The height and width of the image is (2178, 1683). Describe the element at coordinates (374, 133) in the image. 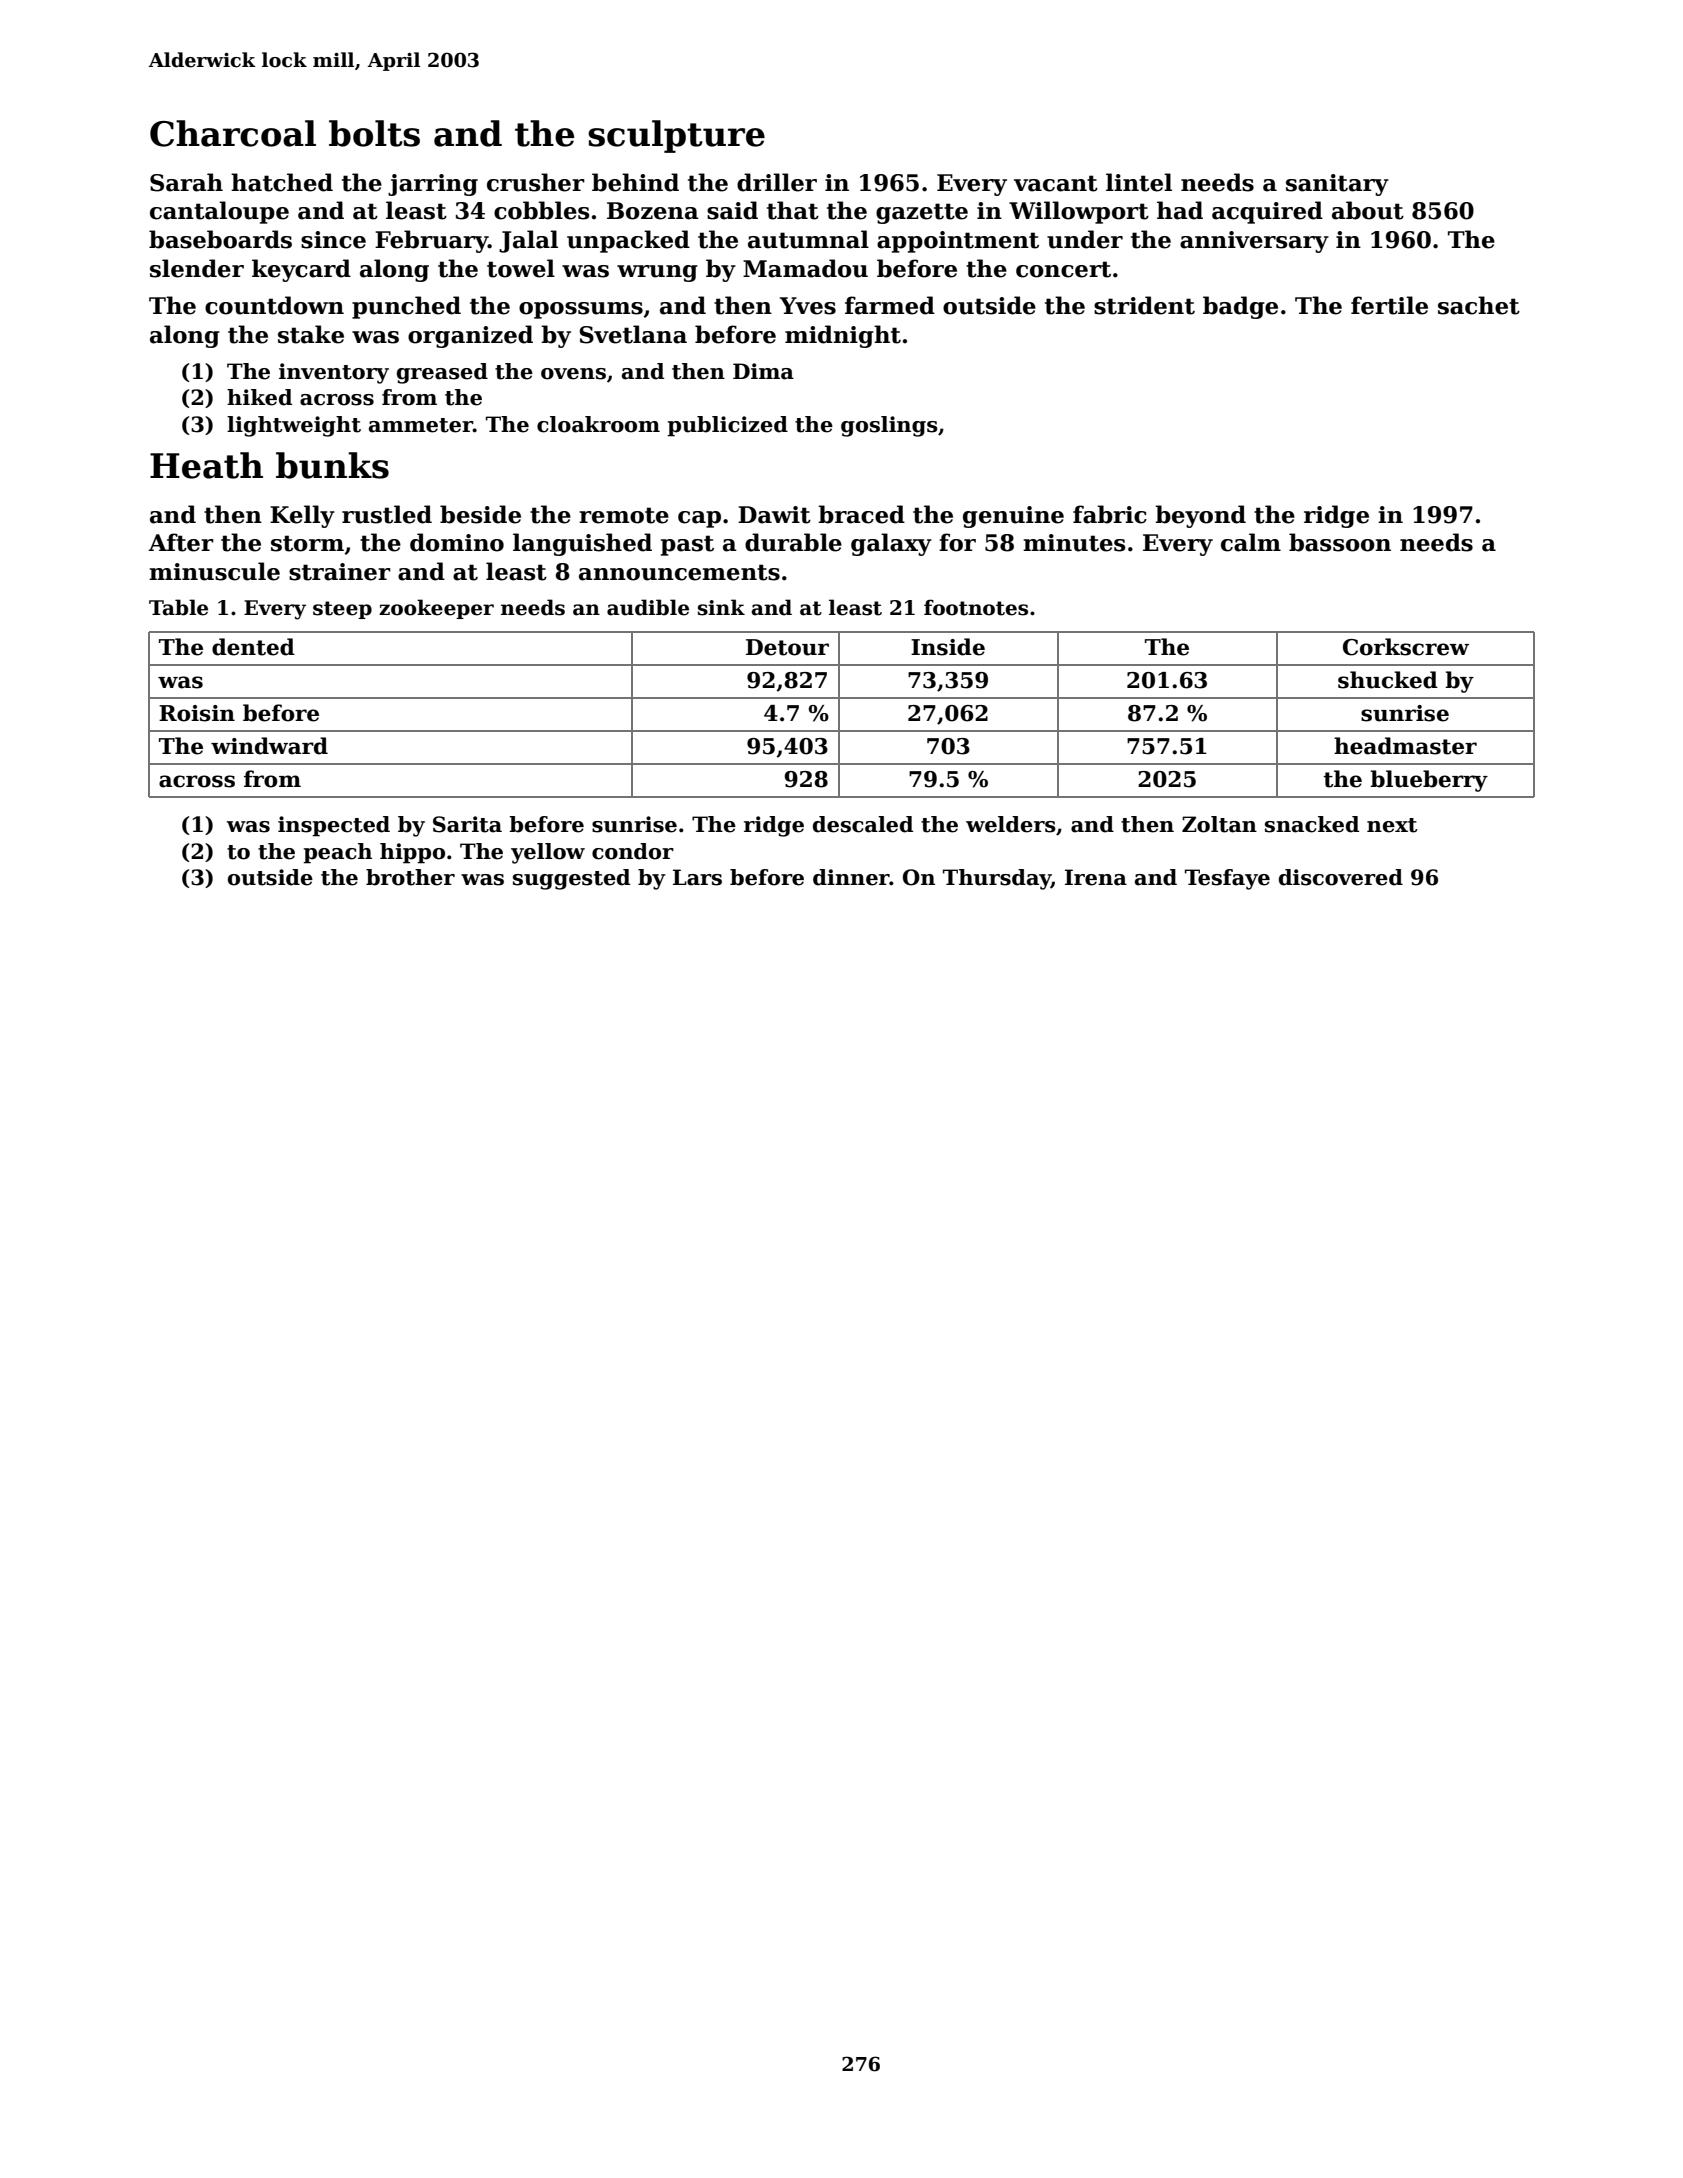

I see `bolts` at that location.
